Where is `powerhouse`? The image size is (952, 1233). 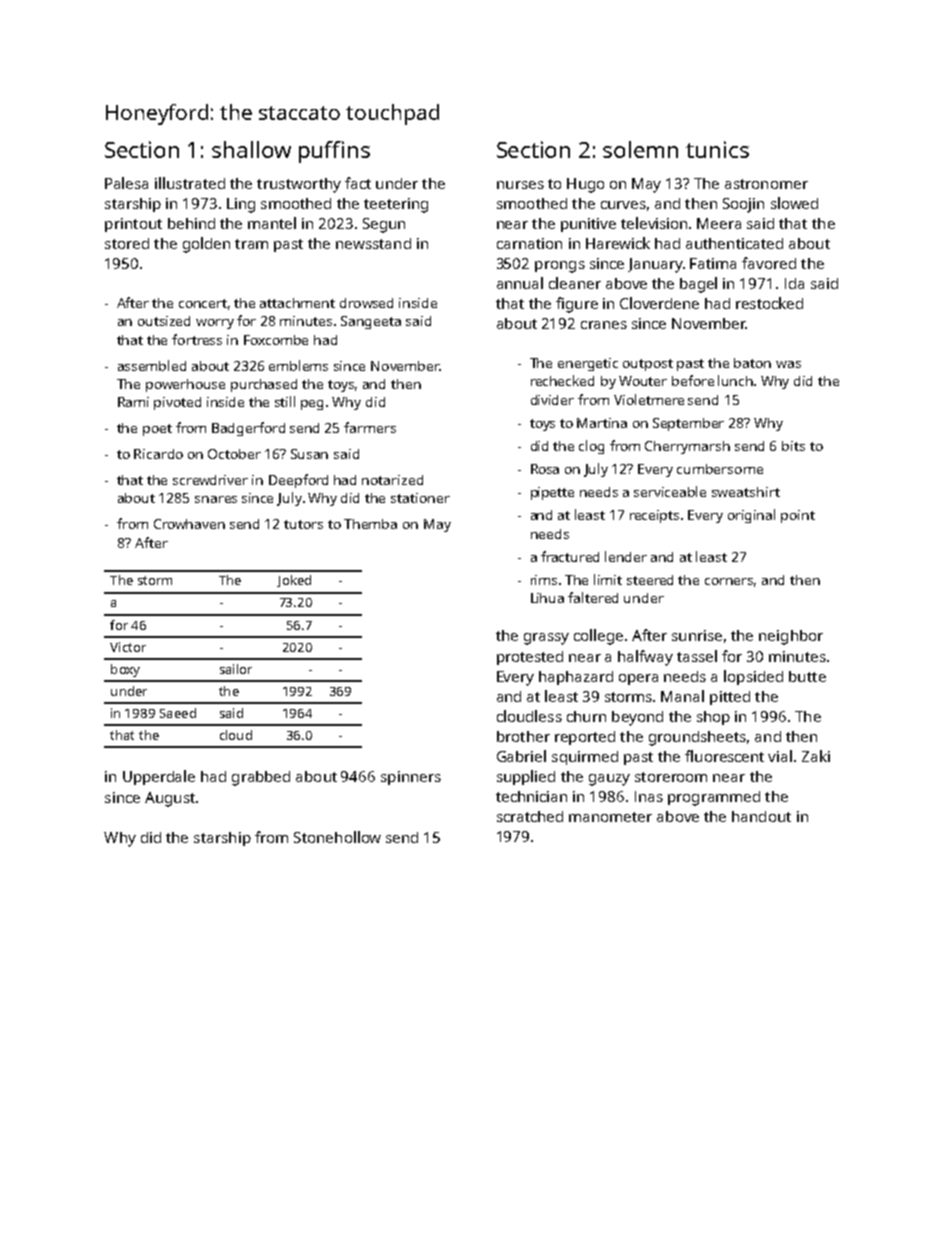
powerhouse is located at coordinates (185, 385).
